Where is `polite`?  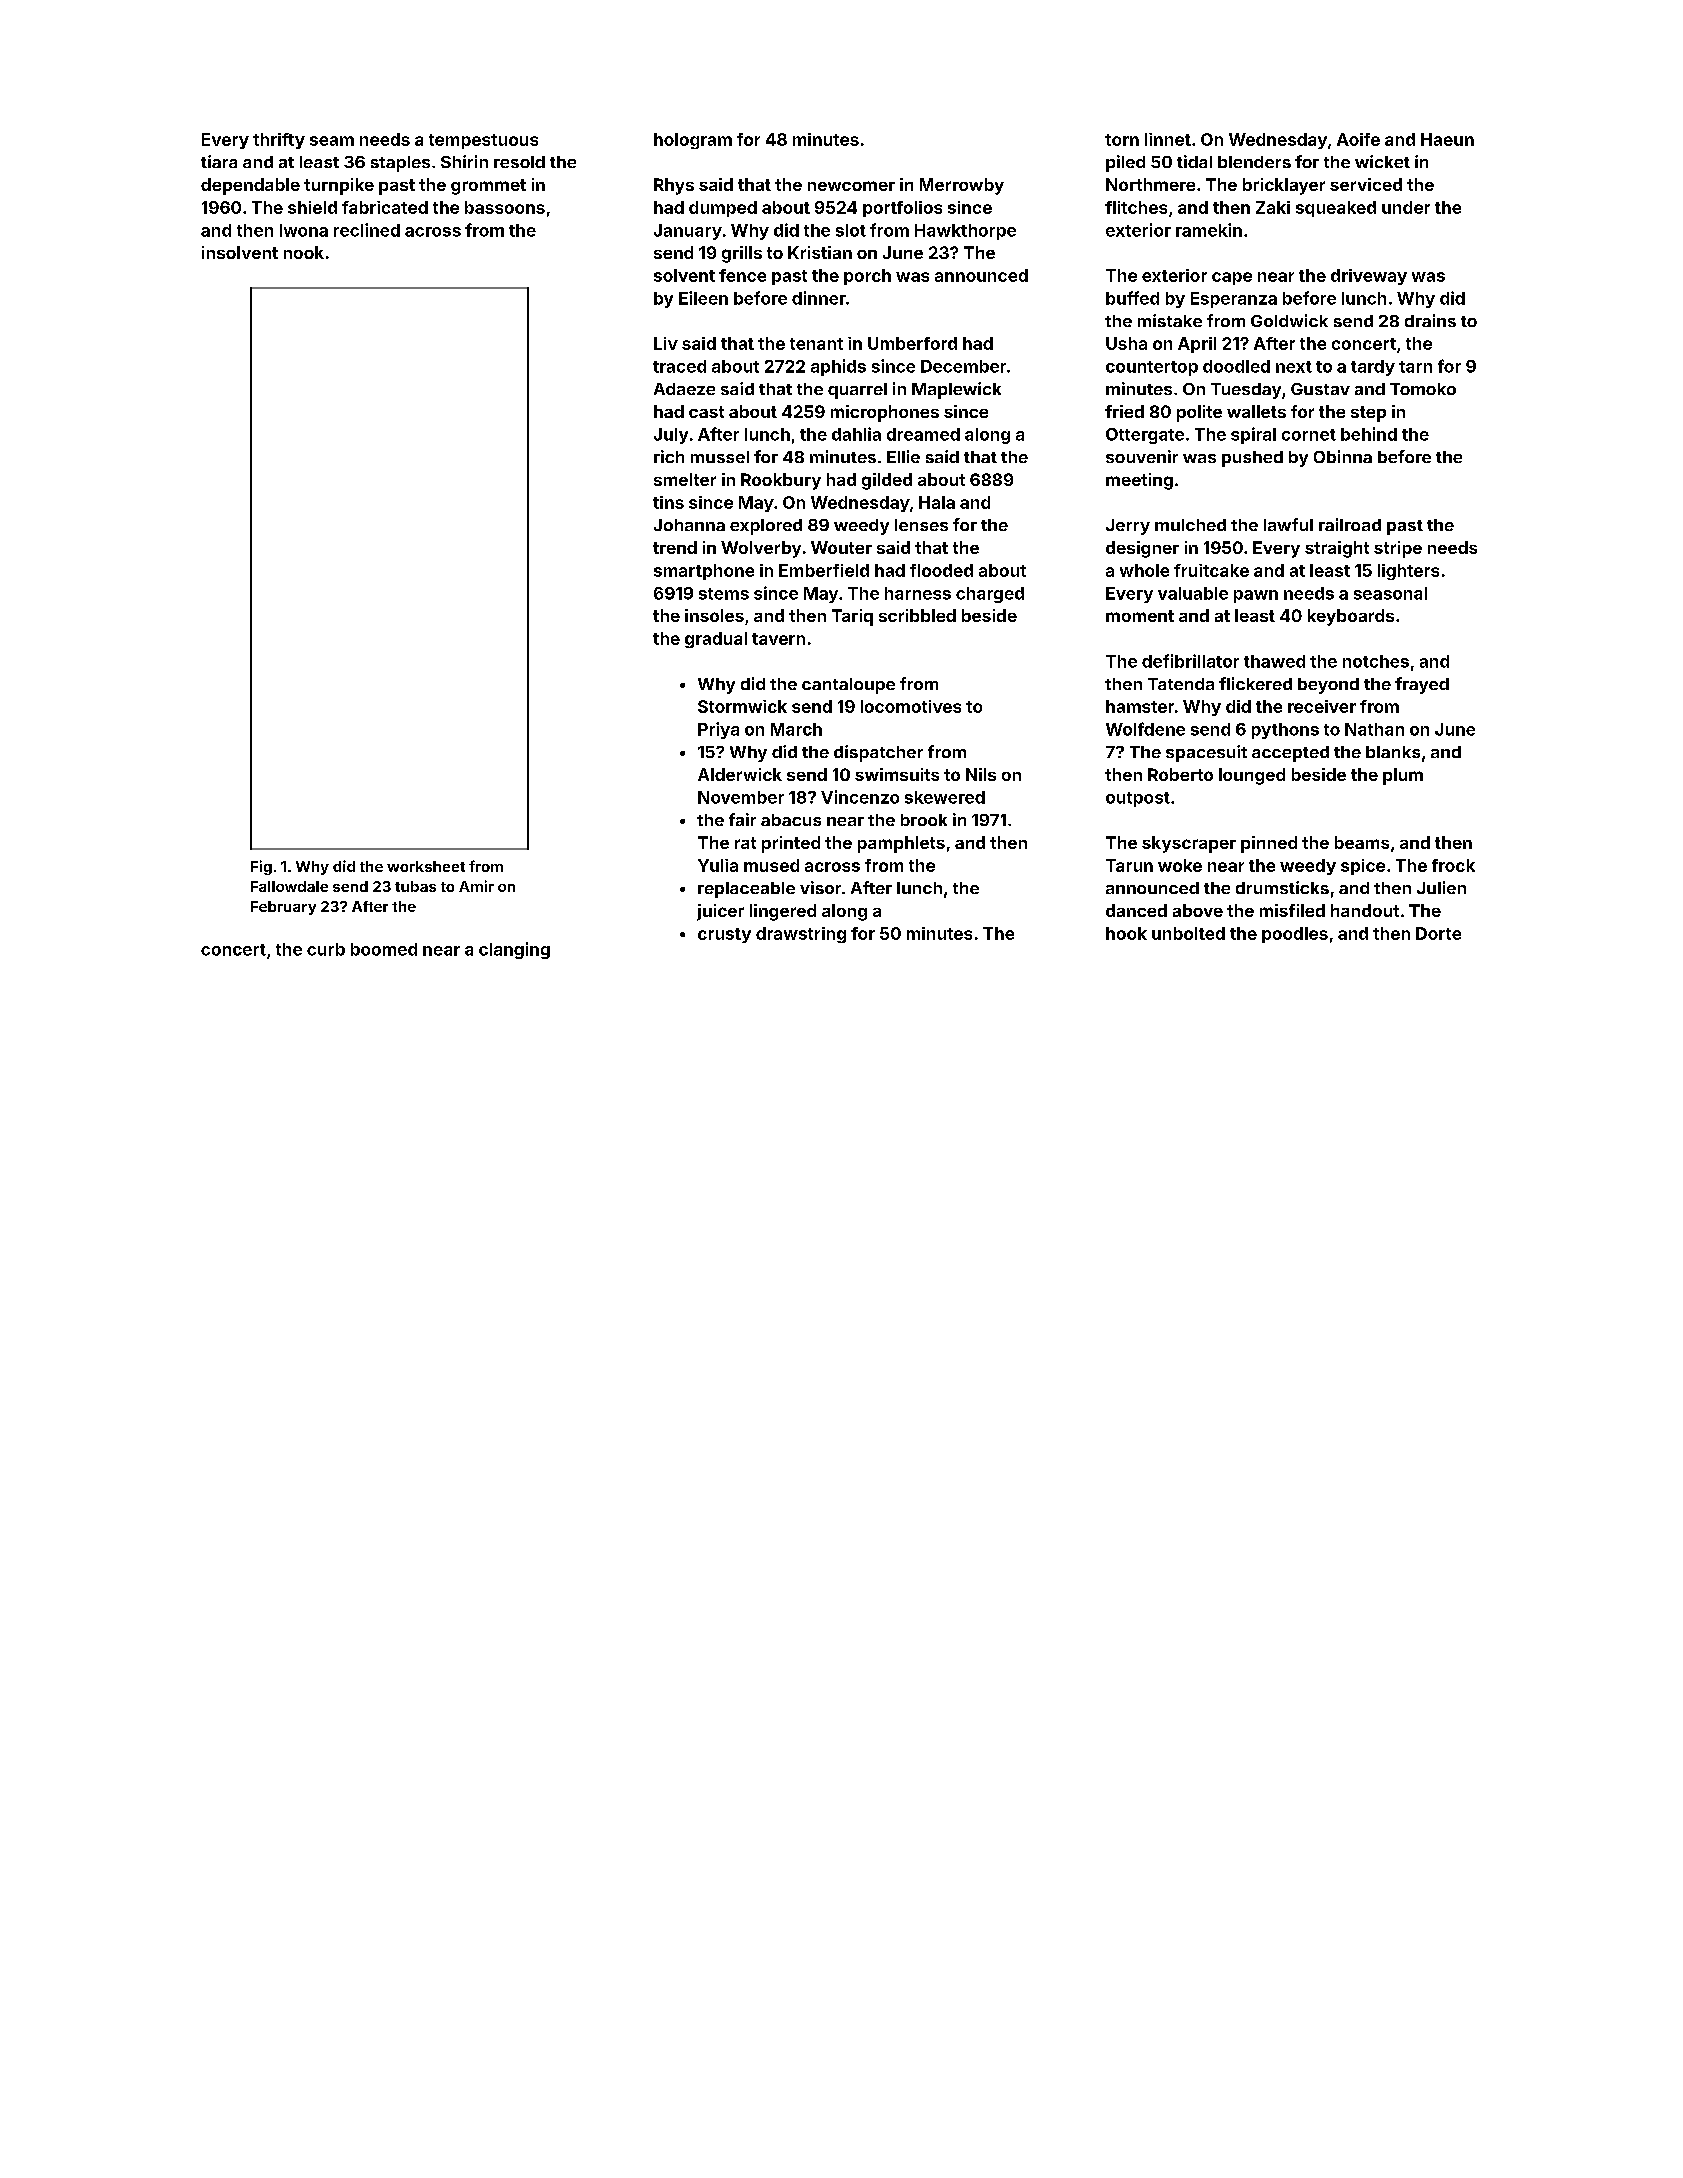
polite is located at coordinates (1199, 413).
